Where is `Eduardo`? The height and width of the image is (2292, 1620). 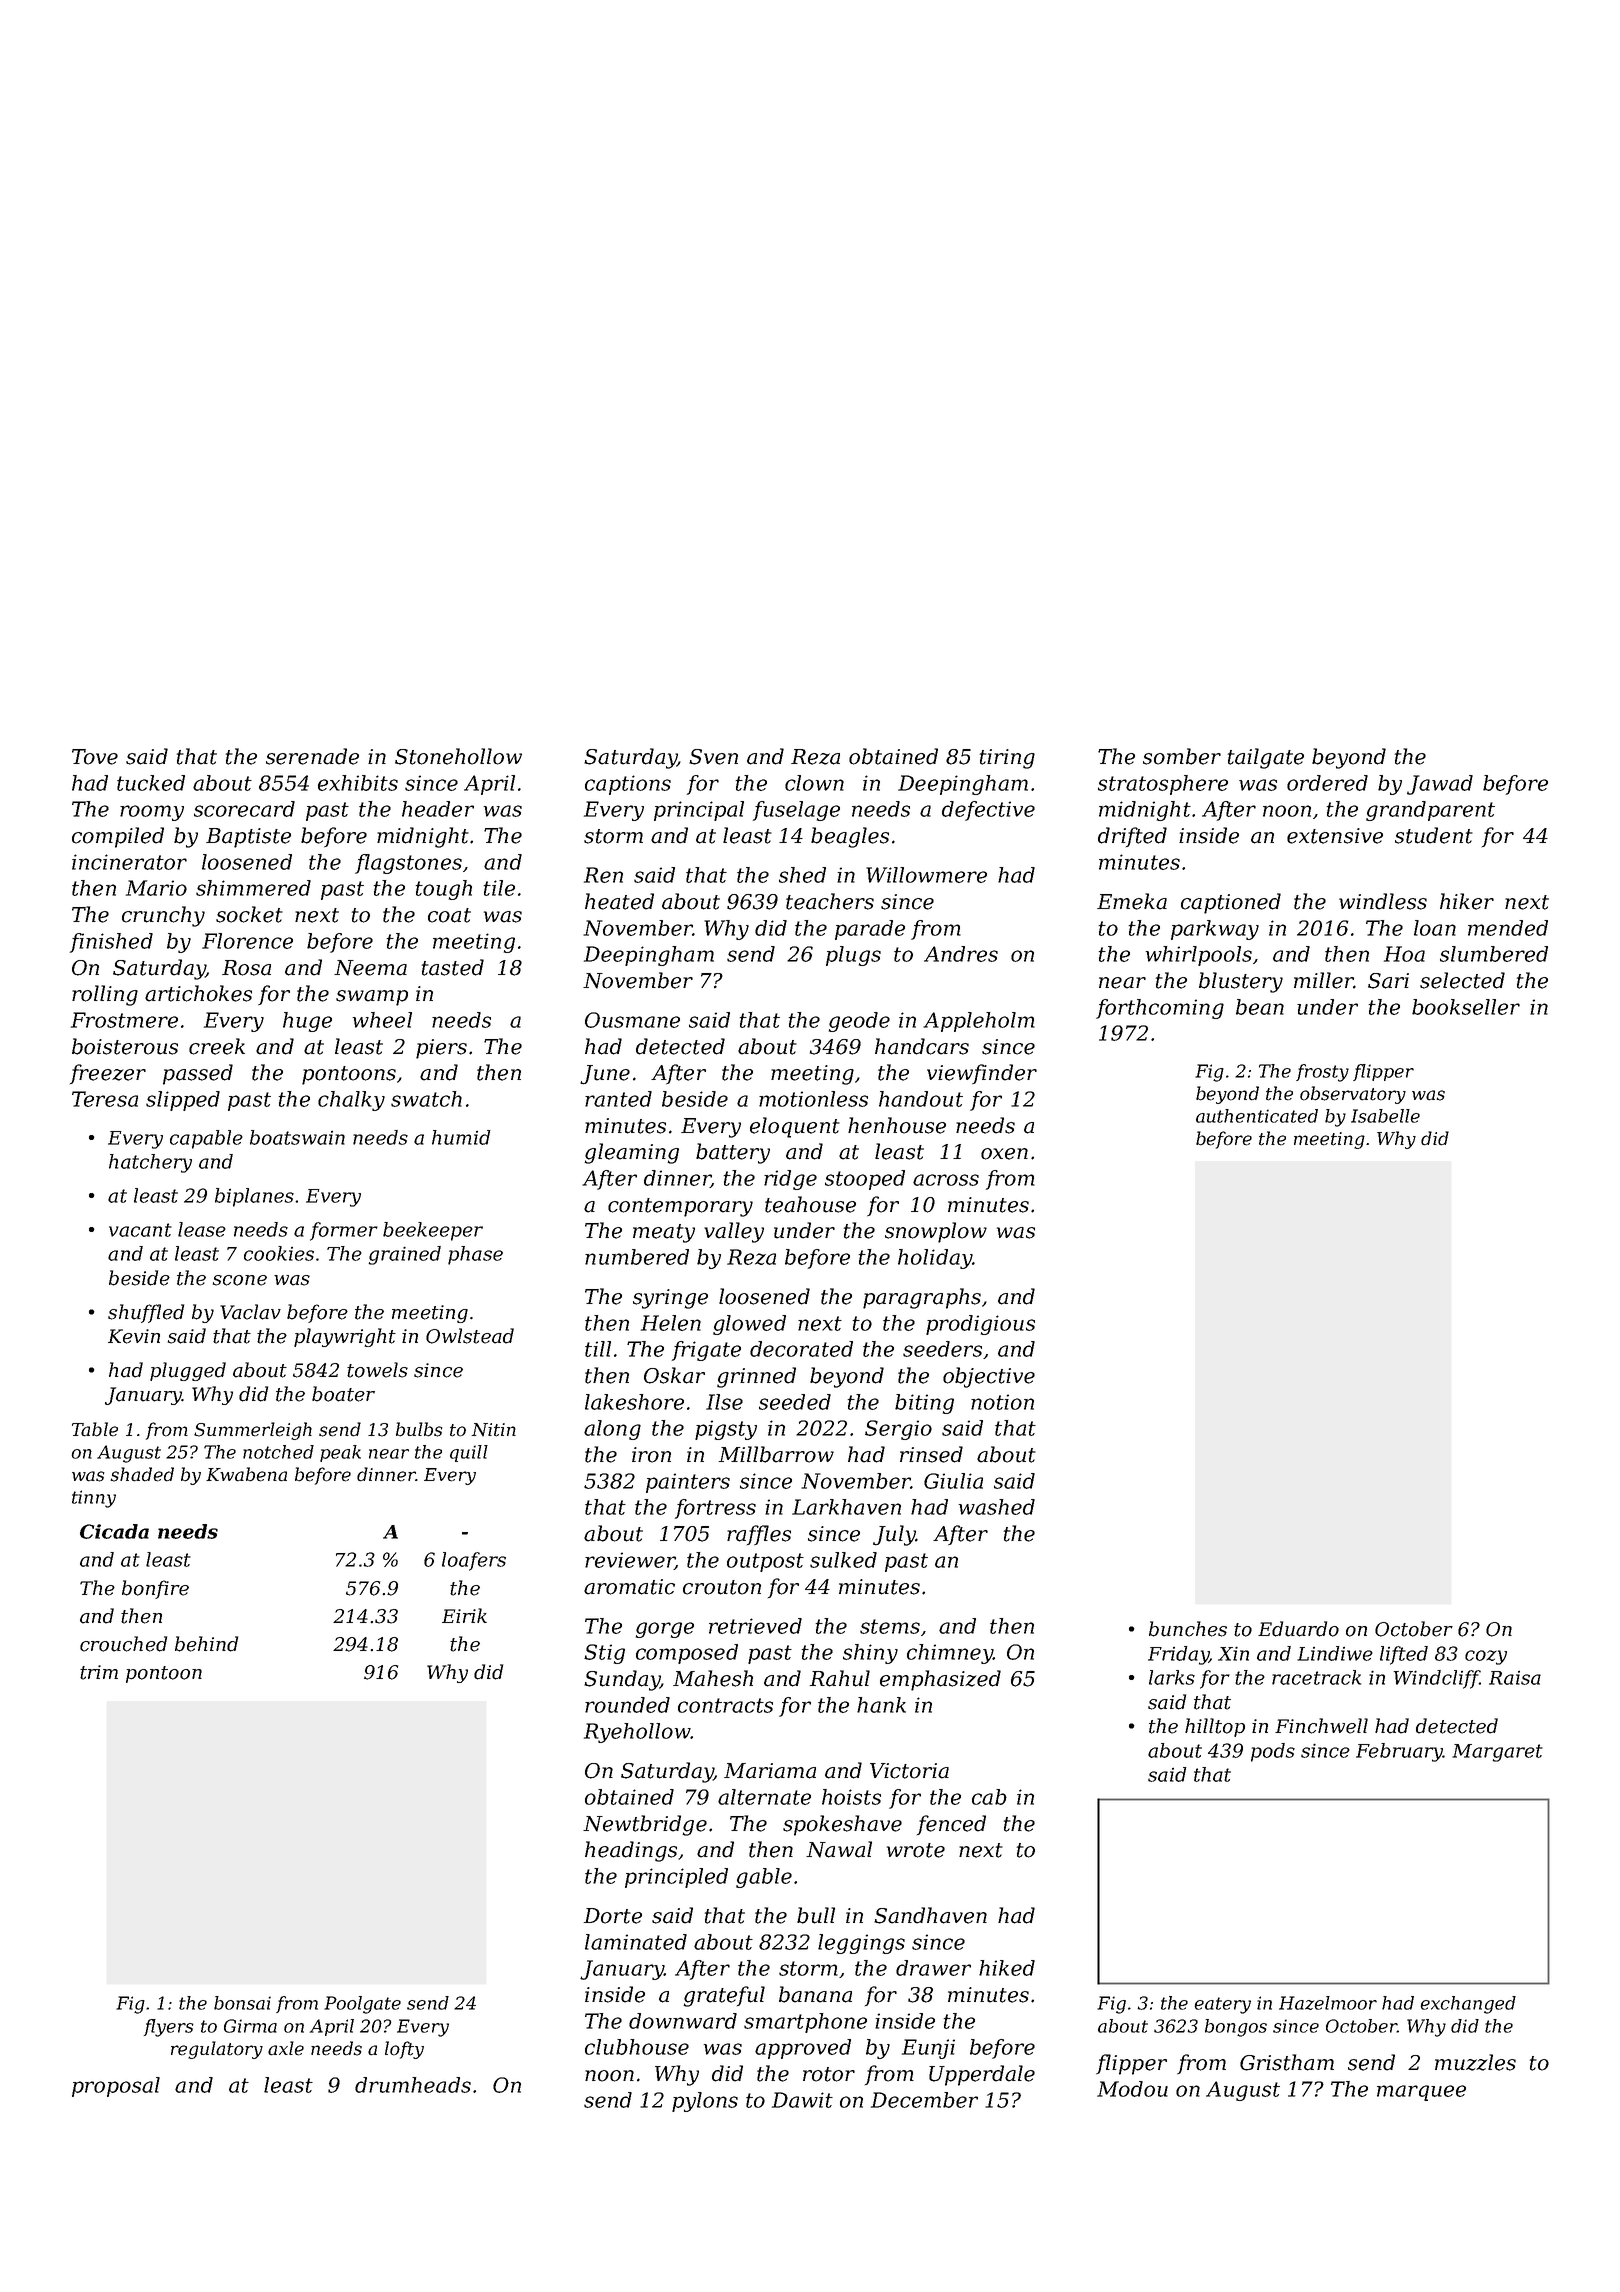 Eduardo is located at coordinates (1298, 1629).
